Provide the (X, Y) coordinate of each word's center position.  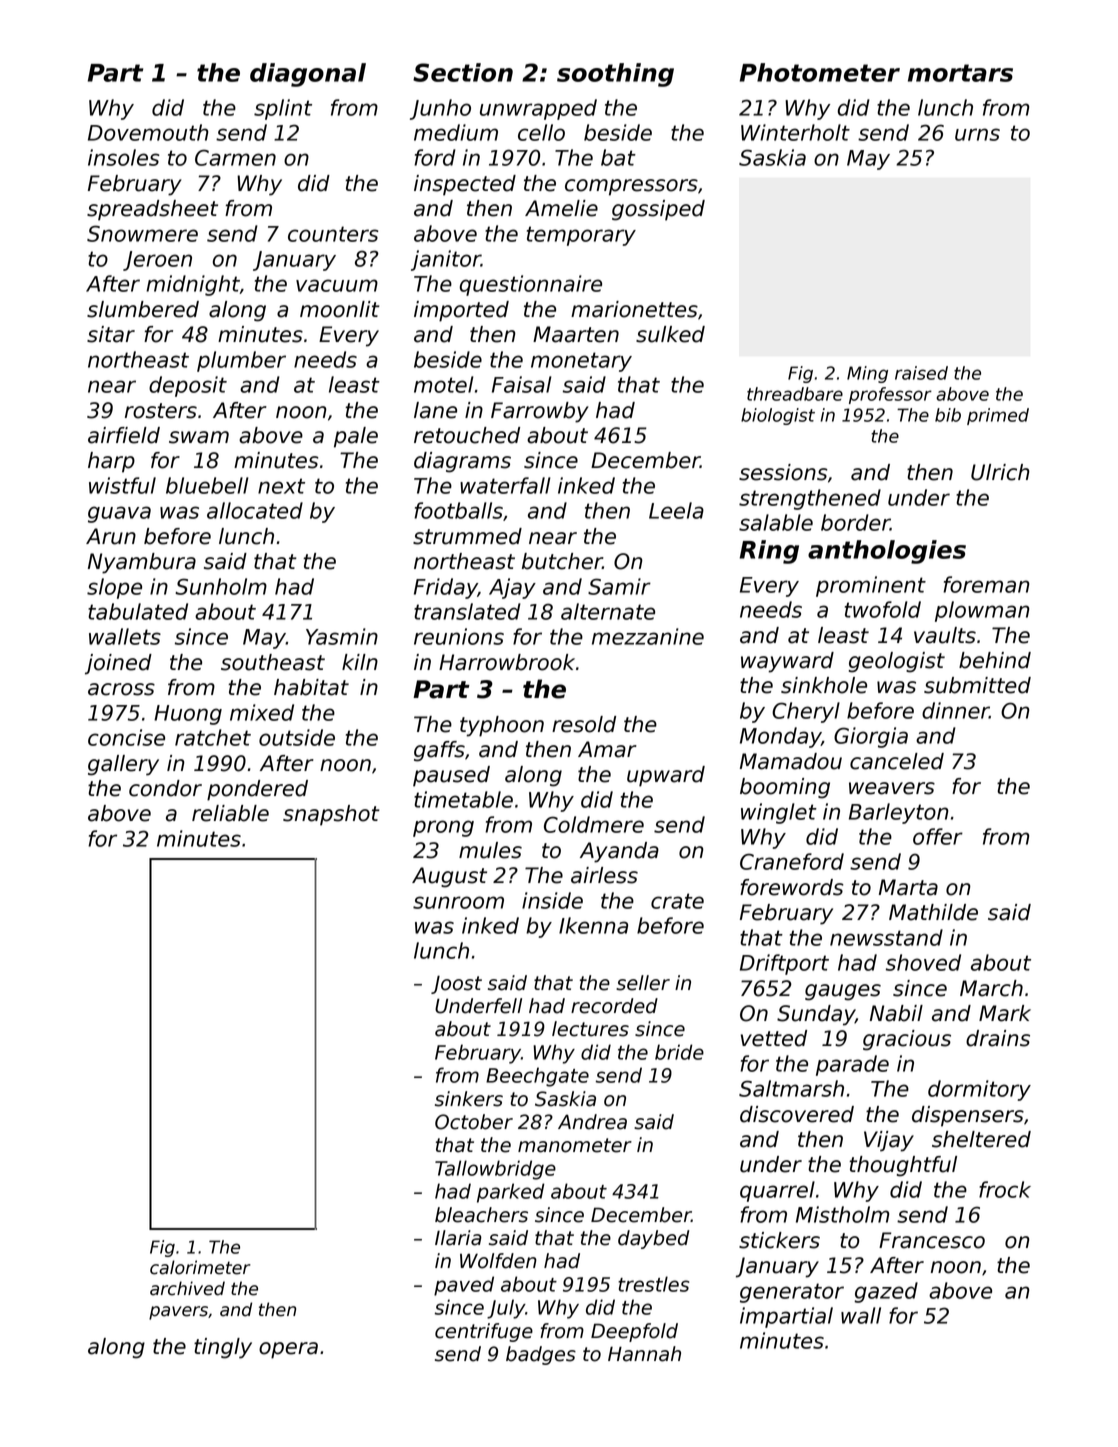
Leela (676, 510)
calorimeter (200, 1267)
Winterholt (795, 132)
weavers (892, 788)
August (449, 877)
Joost (456, 984)
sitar (111, 334)
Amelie (561, 208)
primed (998, 416)
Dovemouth (148, 132)
